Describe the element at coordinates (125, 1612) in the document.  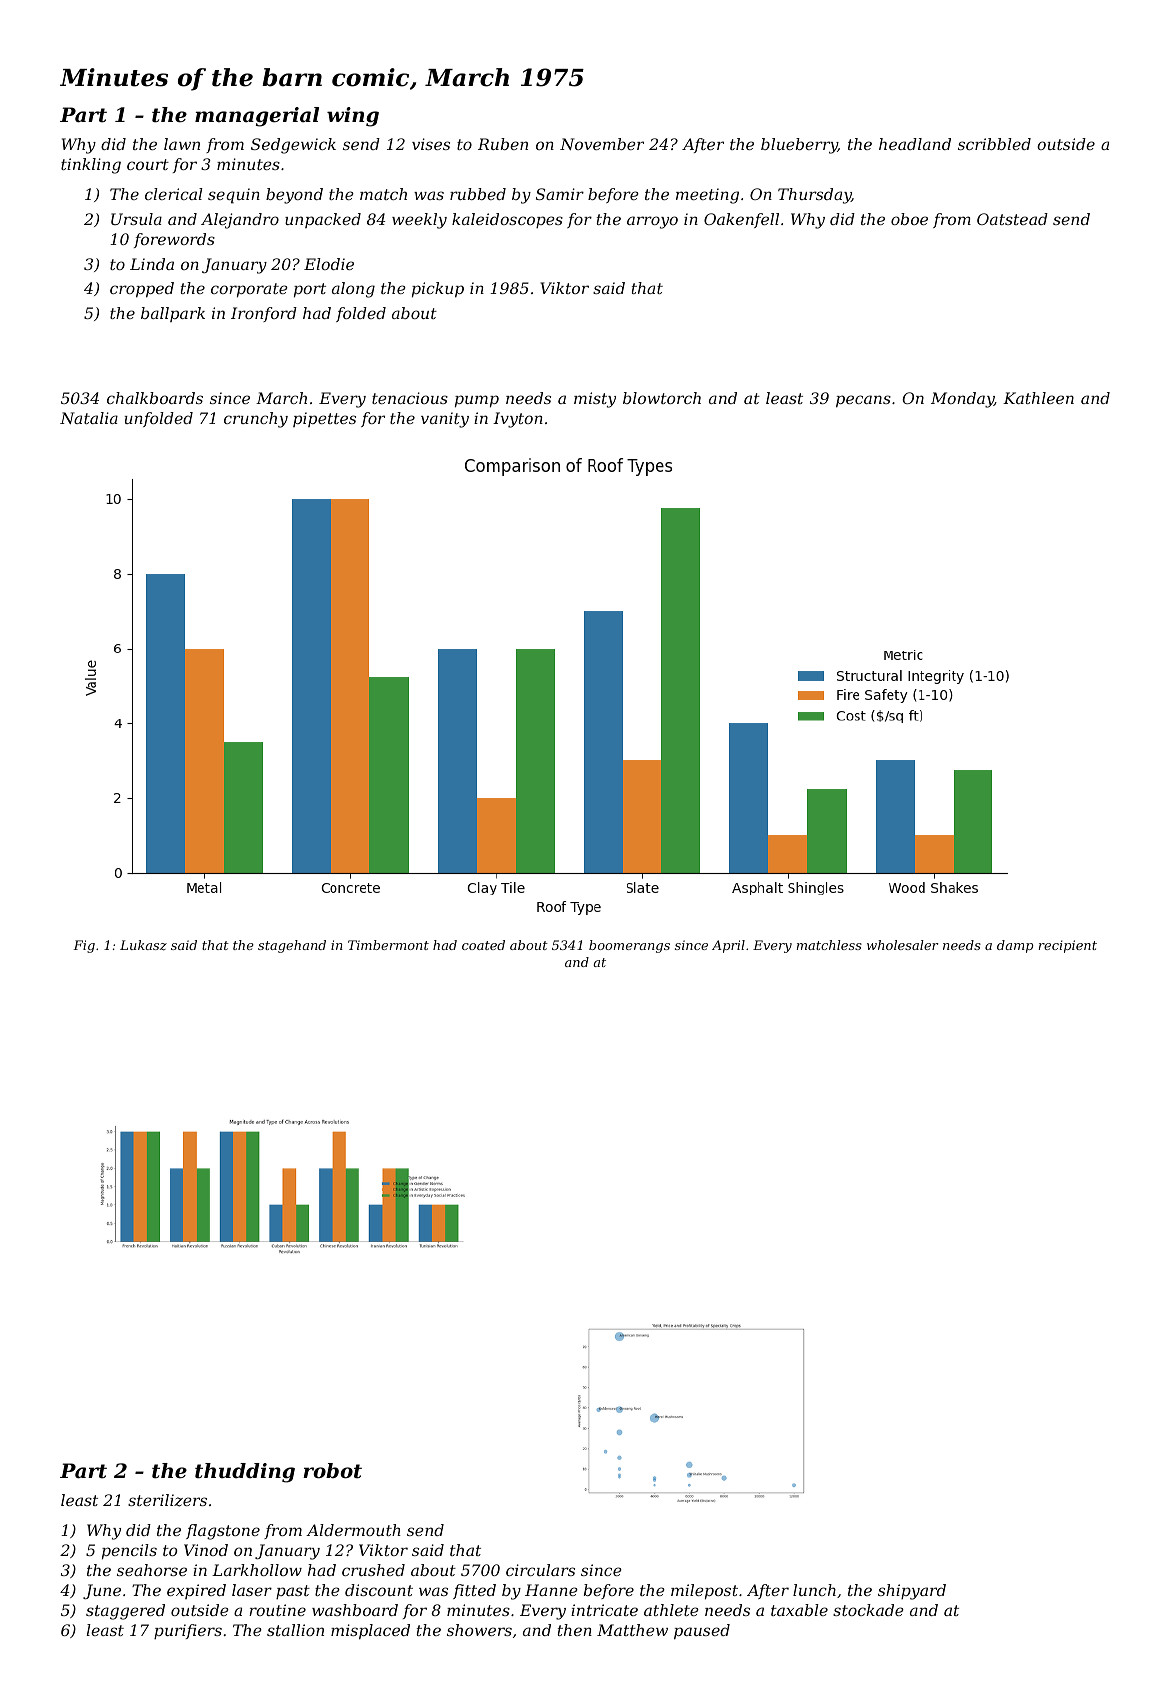
I see `staggered` at that location.
